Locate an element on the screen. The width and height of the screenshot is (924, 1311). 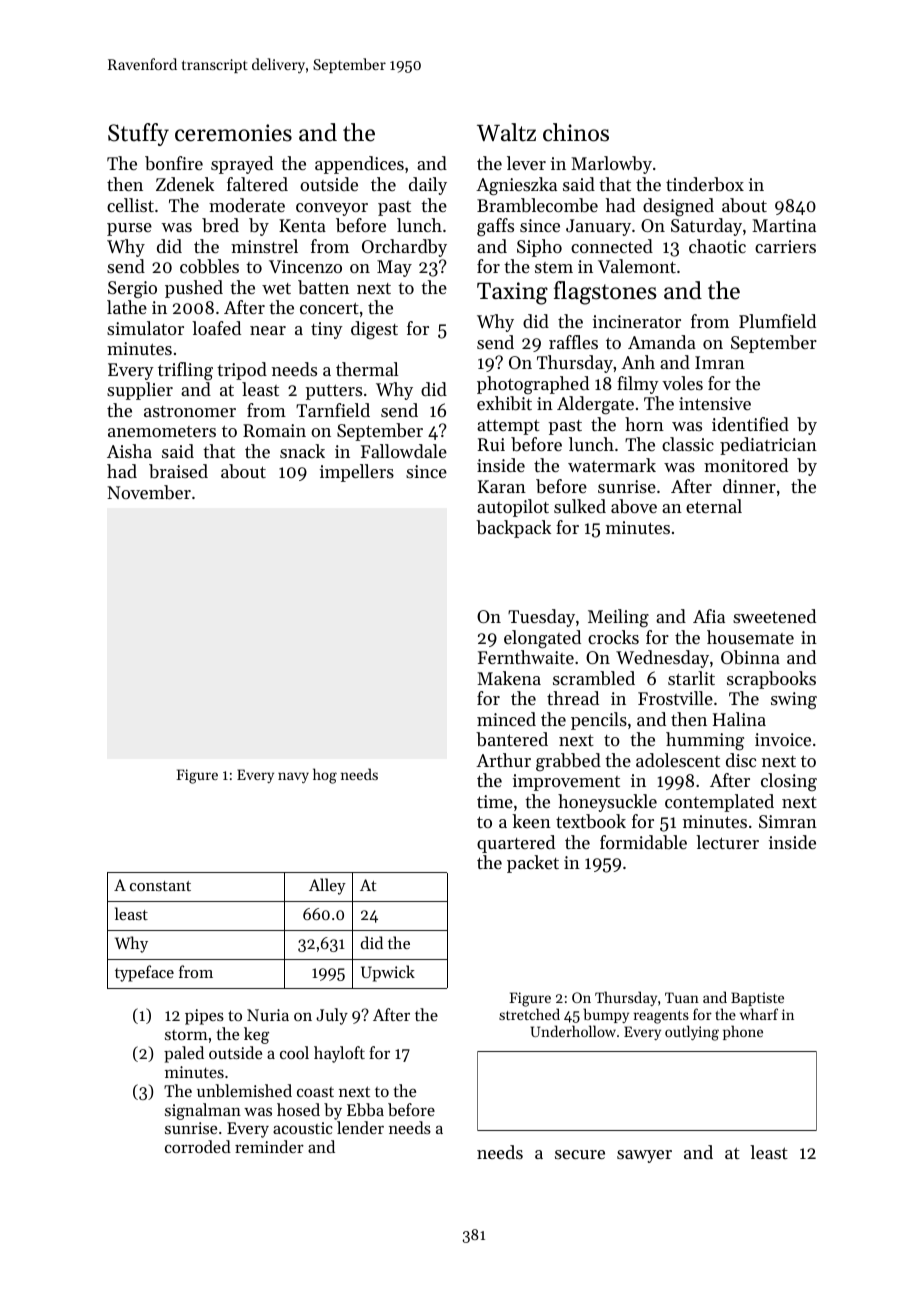
constant is located at coordinates (160, 886).
